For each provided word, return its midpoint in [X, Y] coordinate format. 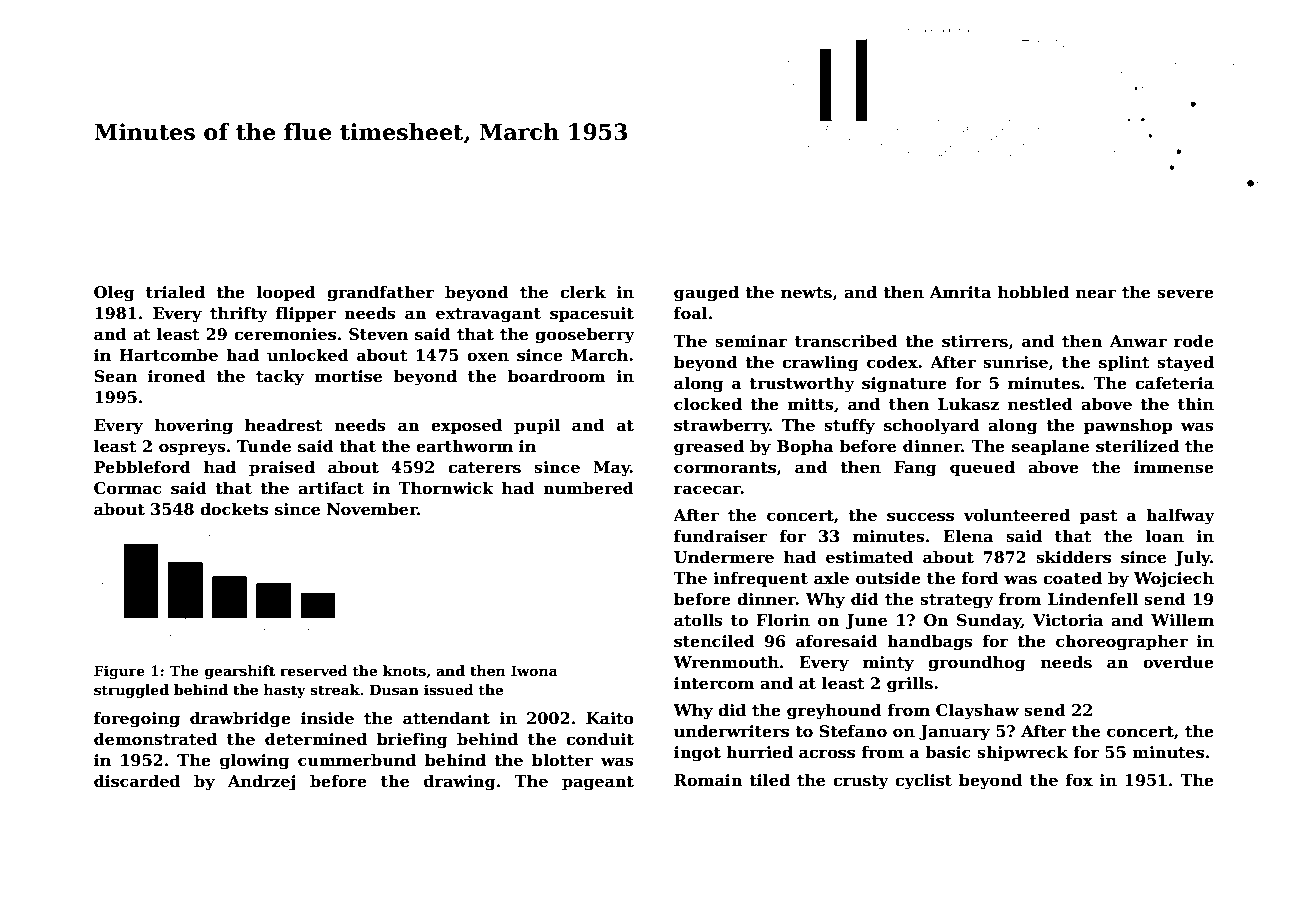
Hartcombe [168, 355]
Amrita [960, 292]
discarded [137, 781]
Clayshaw [977, 712]
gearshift [240, 672]
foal [691, 313]
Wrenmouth [726, 662]
